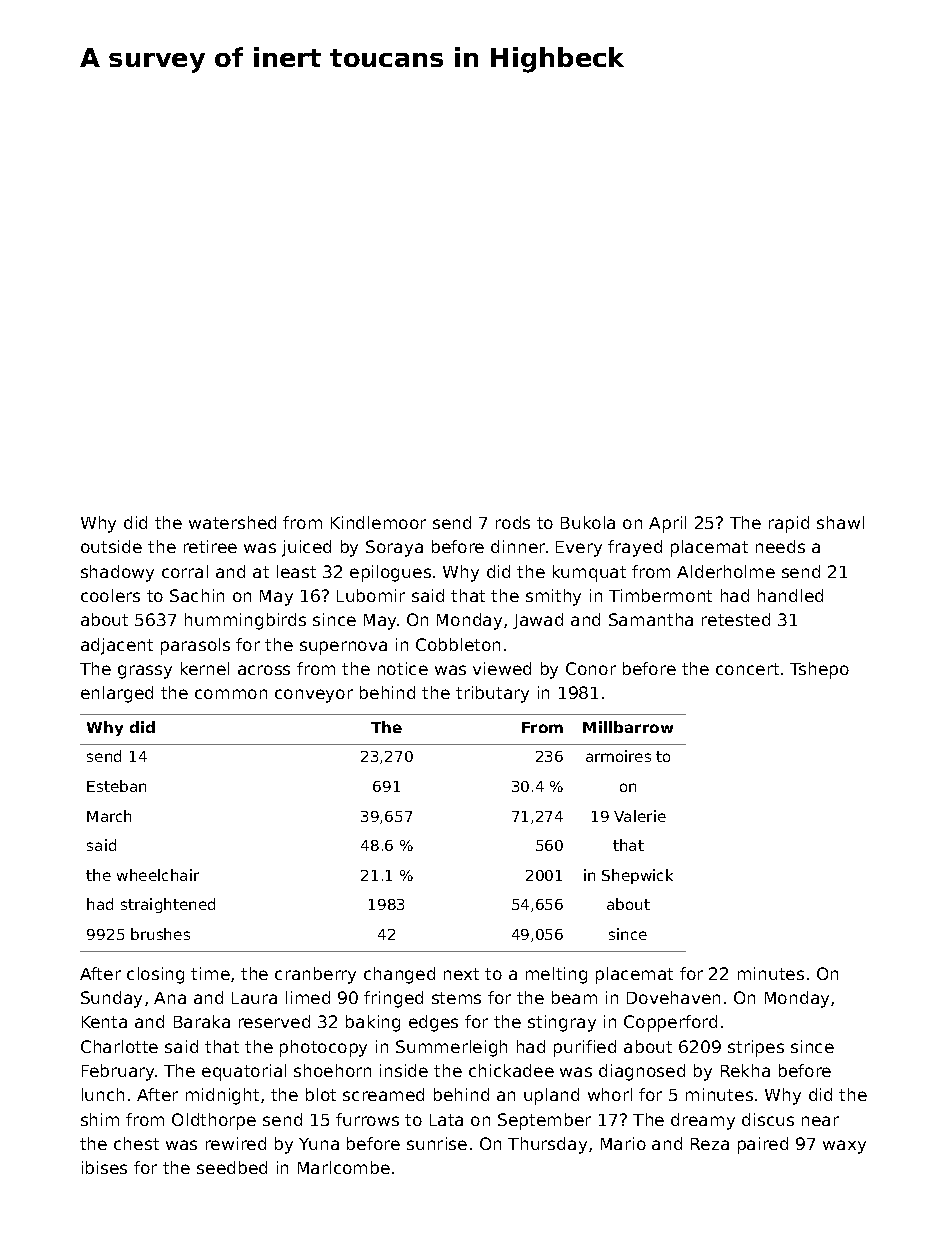 Image resolution: width=952 pixels, height=1233 pixels. Describe the element at coordinates (547, 1145) in the image. I see `Thursday` at that location.
